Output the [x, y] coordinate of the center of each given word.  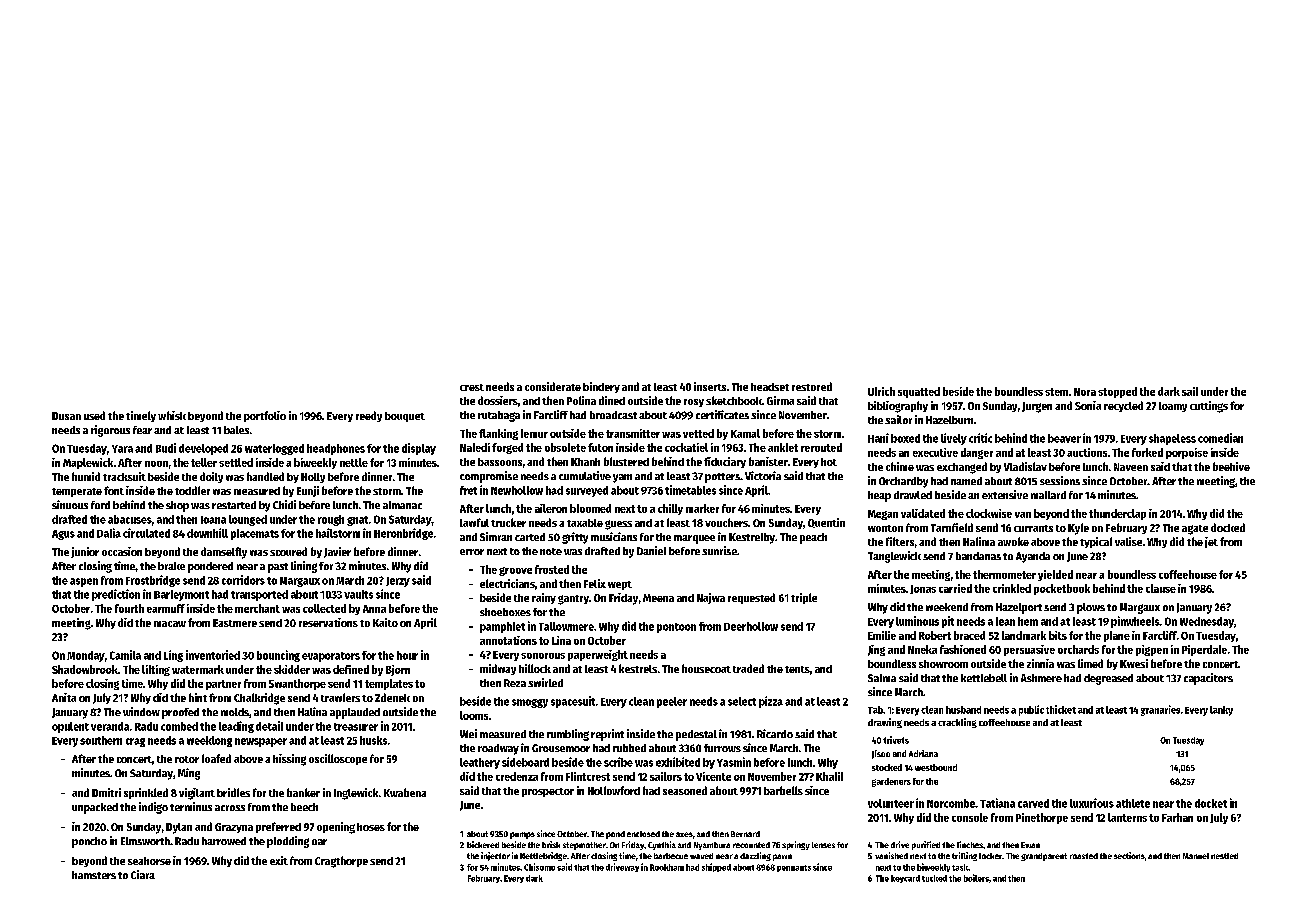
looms [474, 715]
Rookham [667, 867]
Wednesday [1207, 622]
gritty [575, 538]
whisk [172, 415]
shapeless [1172, 439]
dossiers [498, 400]
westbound [936, 767]
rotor [187, 759]
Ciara [143, 874]
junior [85, 552]
